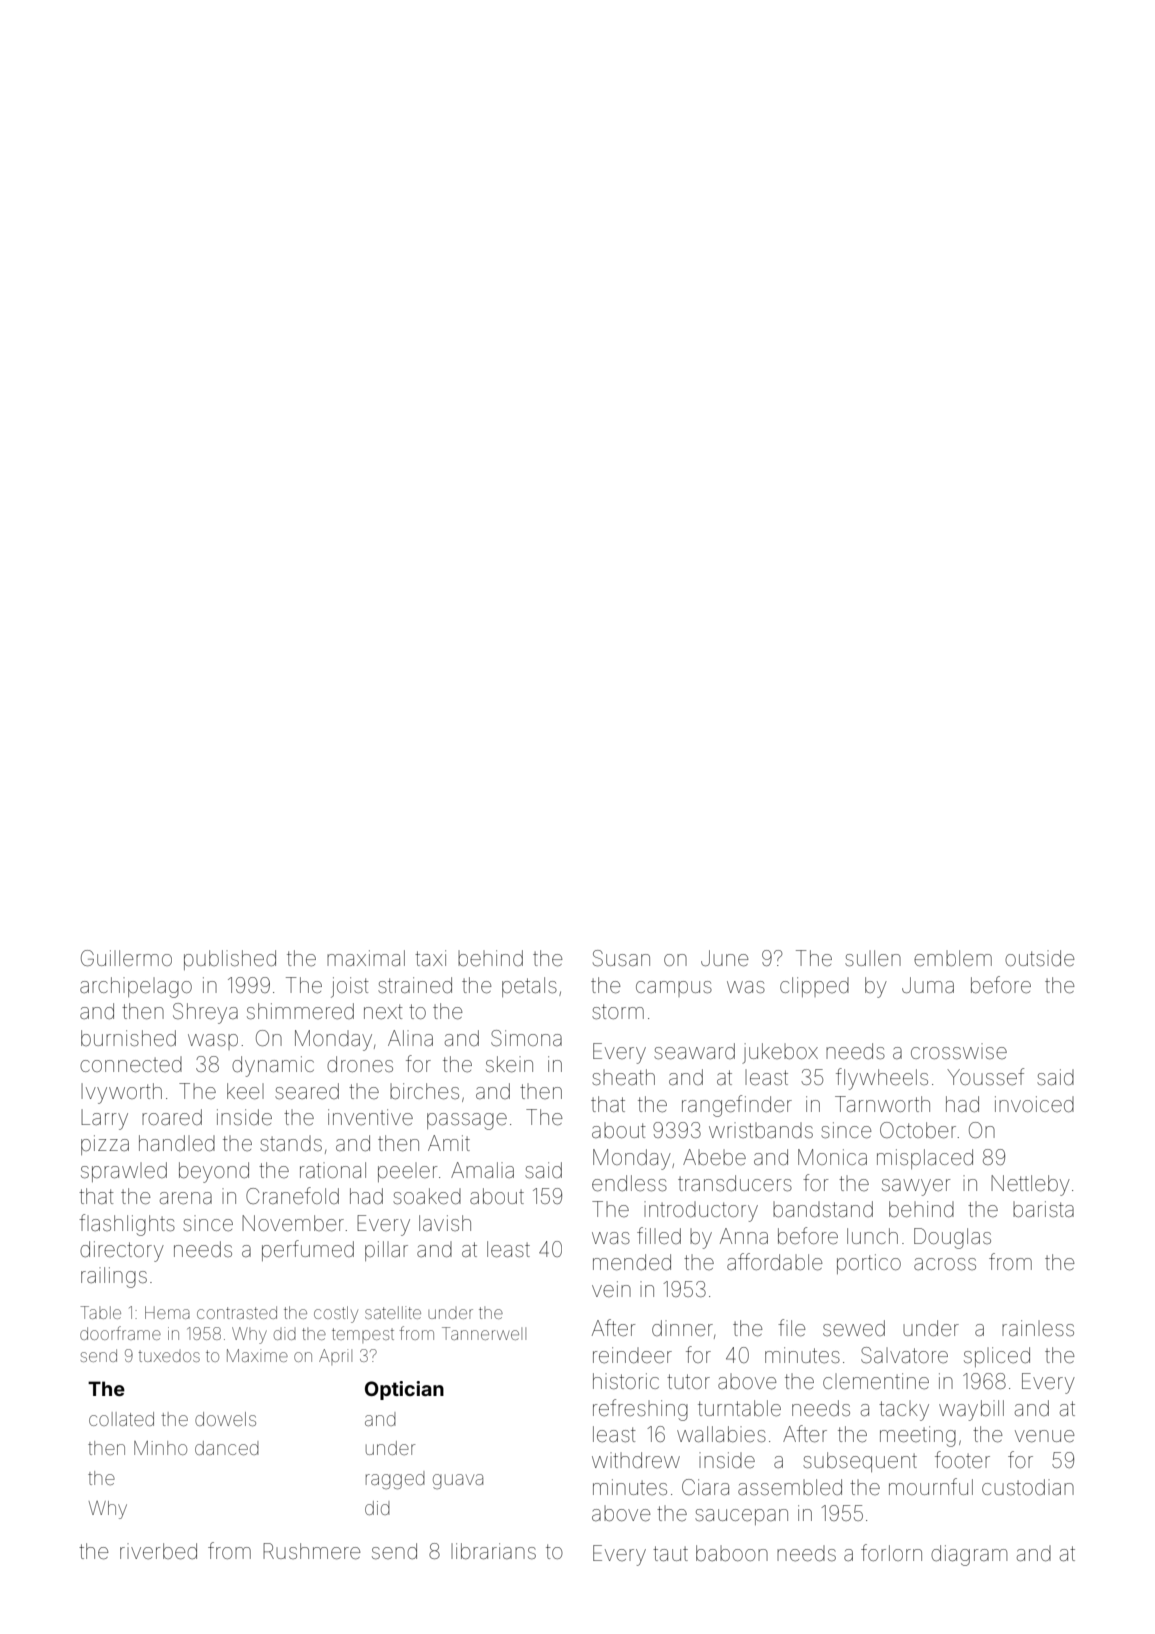 Image resolution: width=1155 pixels, height=1634 pixels. I want to click on reindeer, so click(632, 1355).
